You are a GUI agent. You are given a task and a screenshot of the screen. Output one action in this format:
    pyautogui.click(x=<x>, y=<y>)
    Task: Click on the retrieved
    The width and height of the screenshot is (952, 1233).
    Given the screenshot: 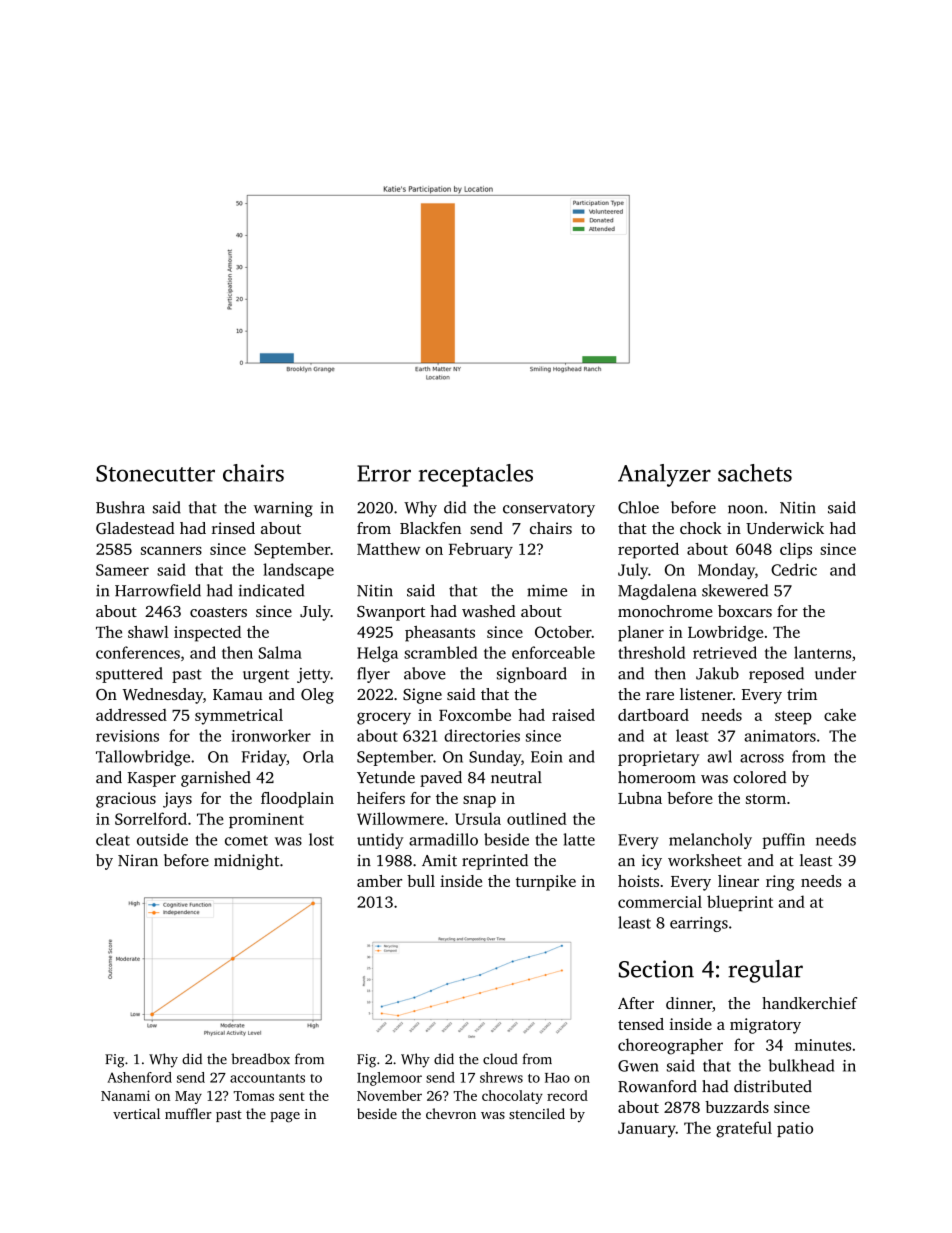 What is the action you would take?
    pyautogui.click(x=725, y=652)
